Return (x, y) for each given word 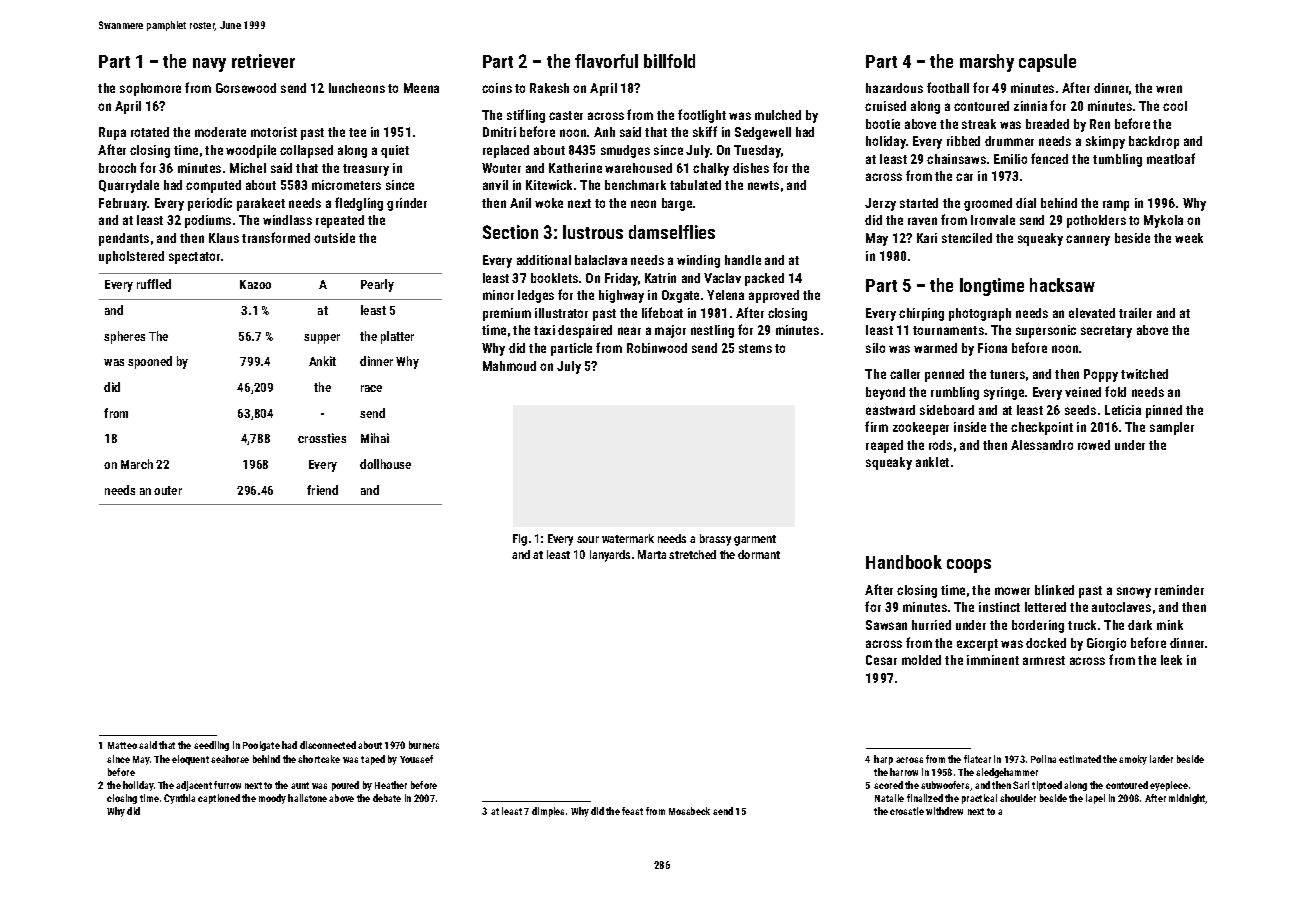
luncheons (357, 88)
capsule (1047, 63)
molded (921, 660)
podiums (208, 221)
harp (883, 760)
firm (876, 426)
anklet (932, 462)
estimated (1080, 759)
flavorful (606, 61)
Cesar (881, 660)
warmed (935, 348)
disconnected (328, 745)
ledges (536, 296)
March (137, 464)
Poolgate (261, 746)
